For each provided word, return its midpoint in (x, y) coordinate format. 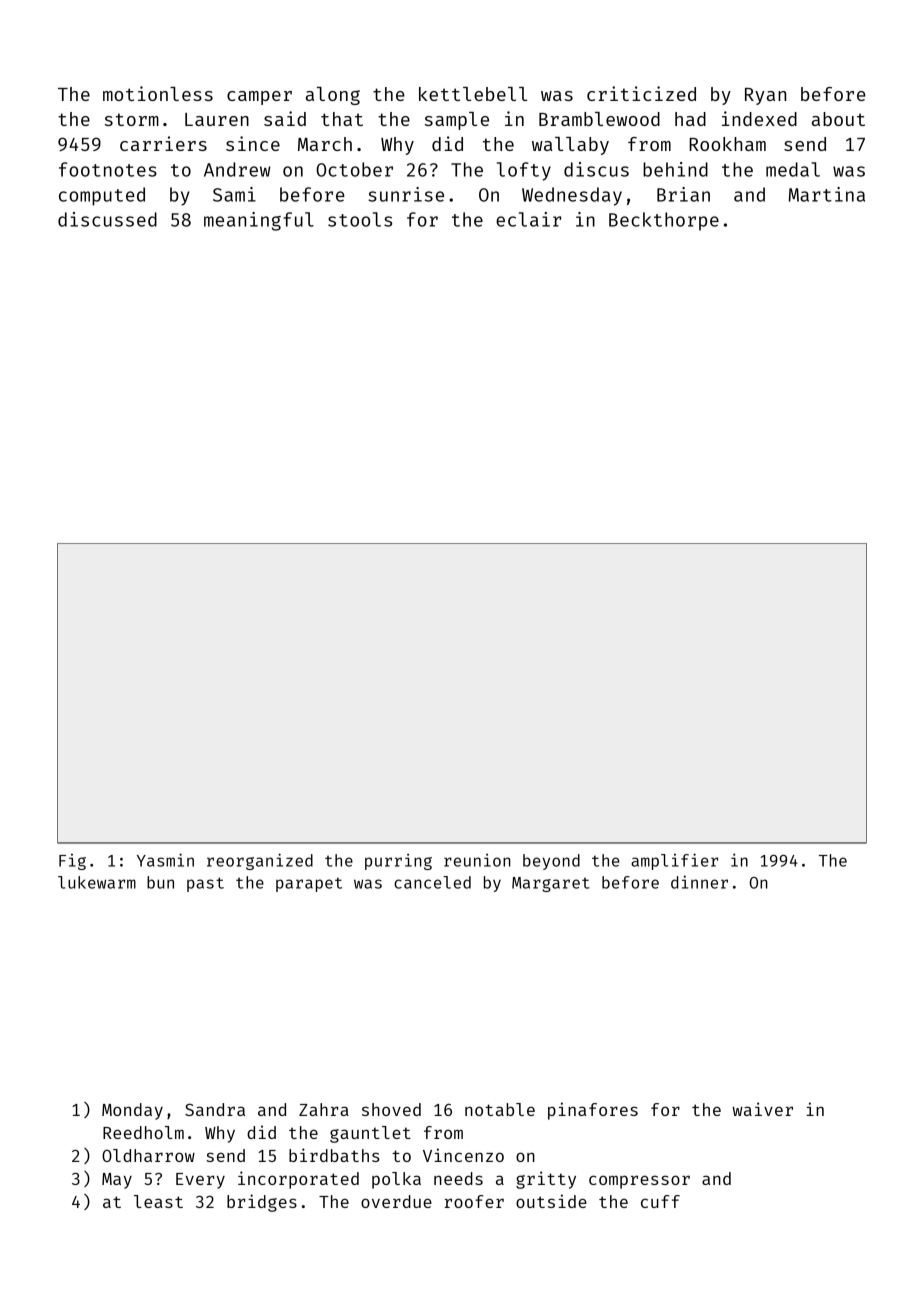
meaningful (259, 221)
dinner (699, 882)
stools (360, 219)
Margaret (551, 884)
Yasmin (165, 860)
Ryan (765, 96)
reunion (477, 860)
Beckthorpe (664, 221)
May (117, 1181)
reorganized (260, 861)
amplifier (674, 861)
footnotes (108, 169)
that (342, 119)
